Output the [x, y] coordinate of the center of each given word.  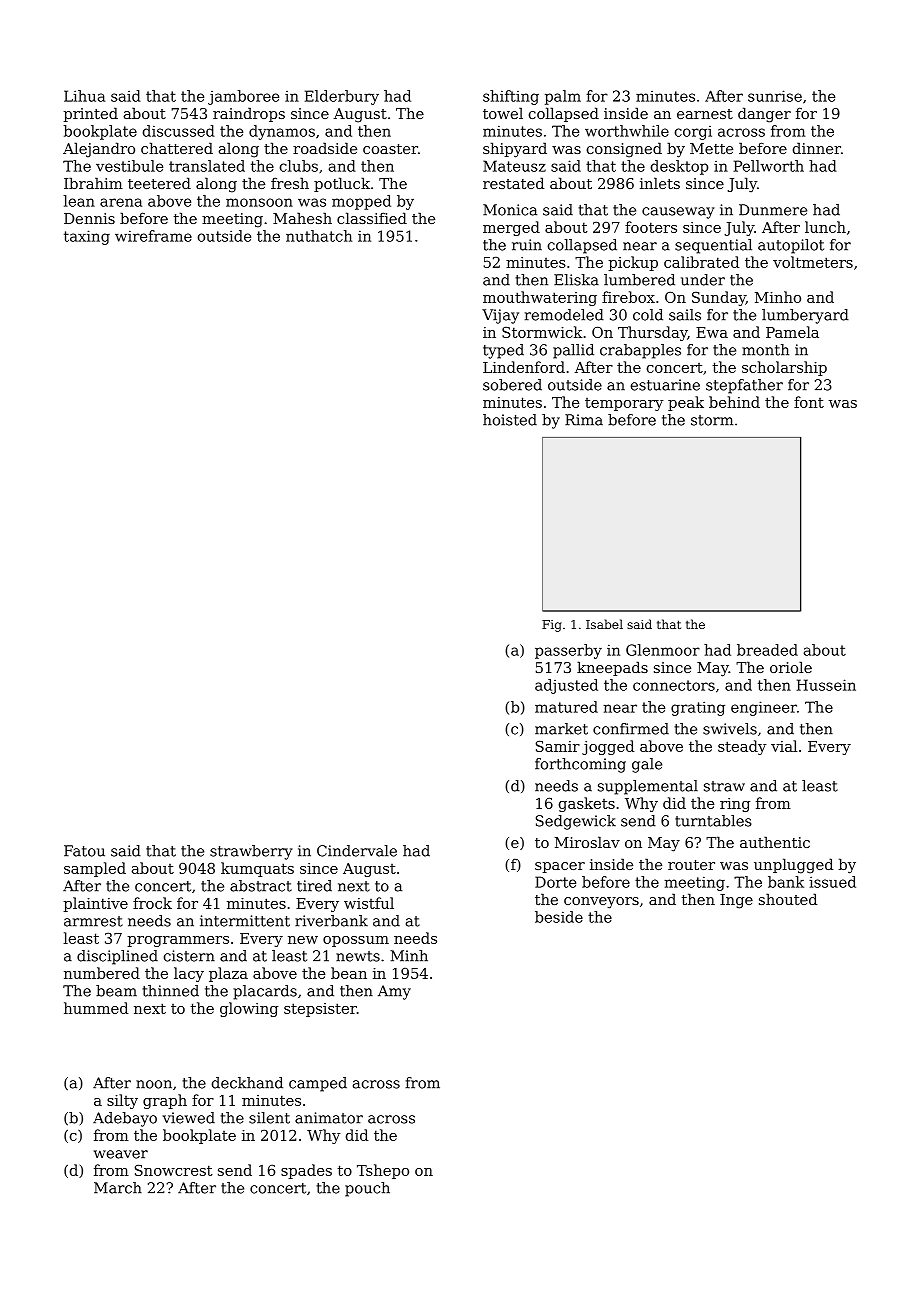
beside [559, 917]
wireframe [153, 236]
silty [122, 1101]
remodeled [564, 315]
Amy [394, 992]
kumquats [257, 869]
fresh [290, 183]
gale [647, 765]
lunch [825, 227]
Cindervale [357, 851]
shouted [788, 899]
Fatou [84, 851]
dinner [817, 148]
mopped [361, 202]
